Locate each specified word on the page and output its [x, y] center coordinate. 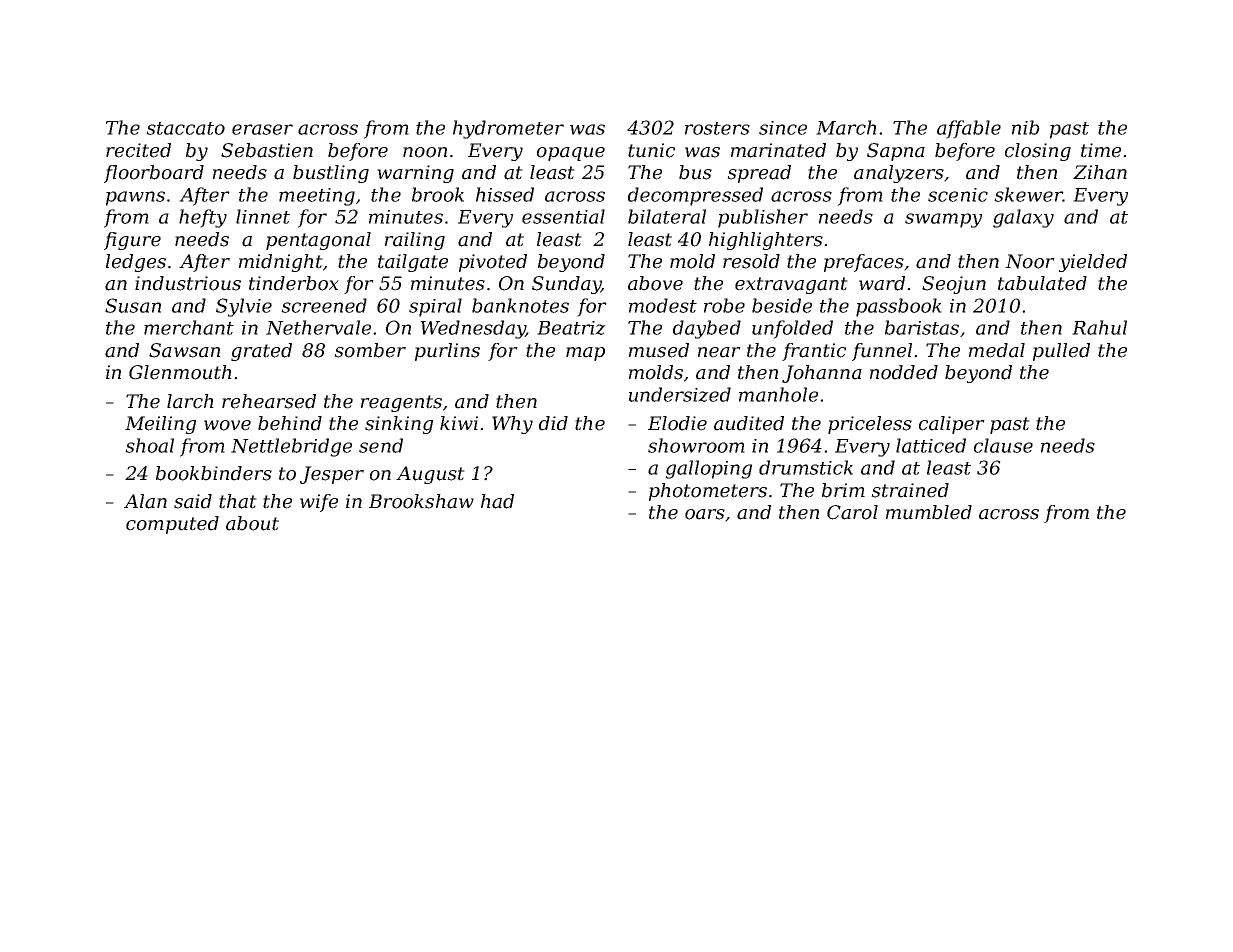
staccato [185, 128]
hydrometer [508, 129]
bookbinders [214, 473]
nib [1026, 127]
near [719, 352]
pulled [1061, 352]
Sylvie [244, 307]
